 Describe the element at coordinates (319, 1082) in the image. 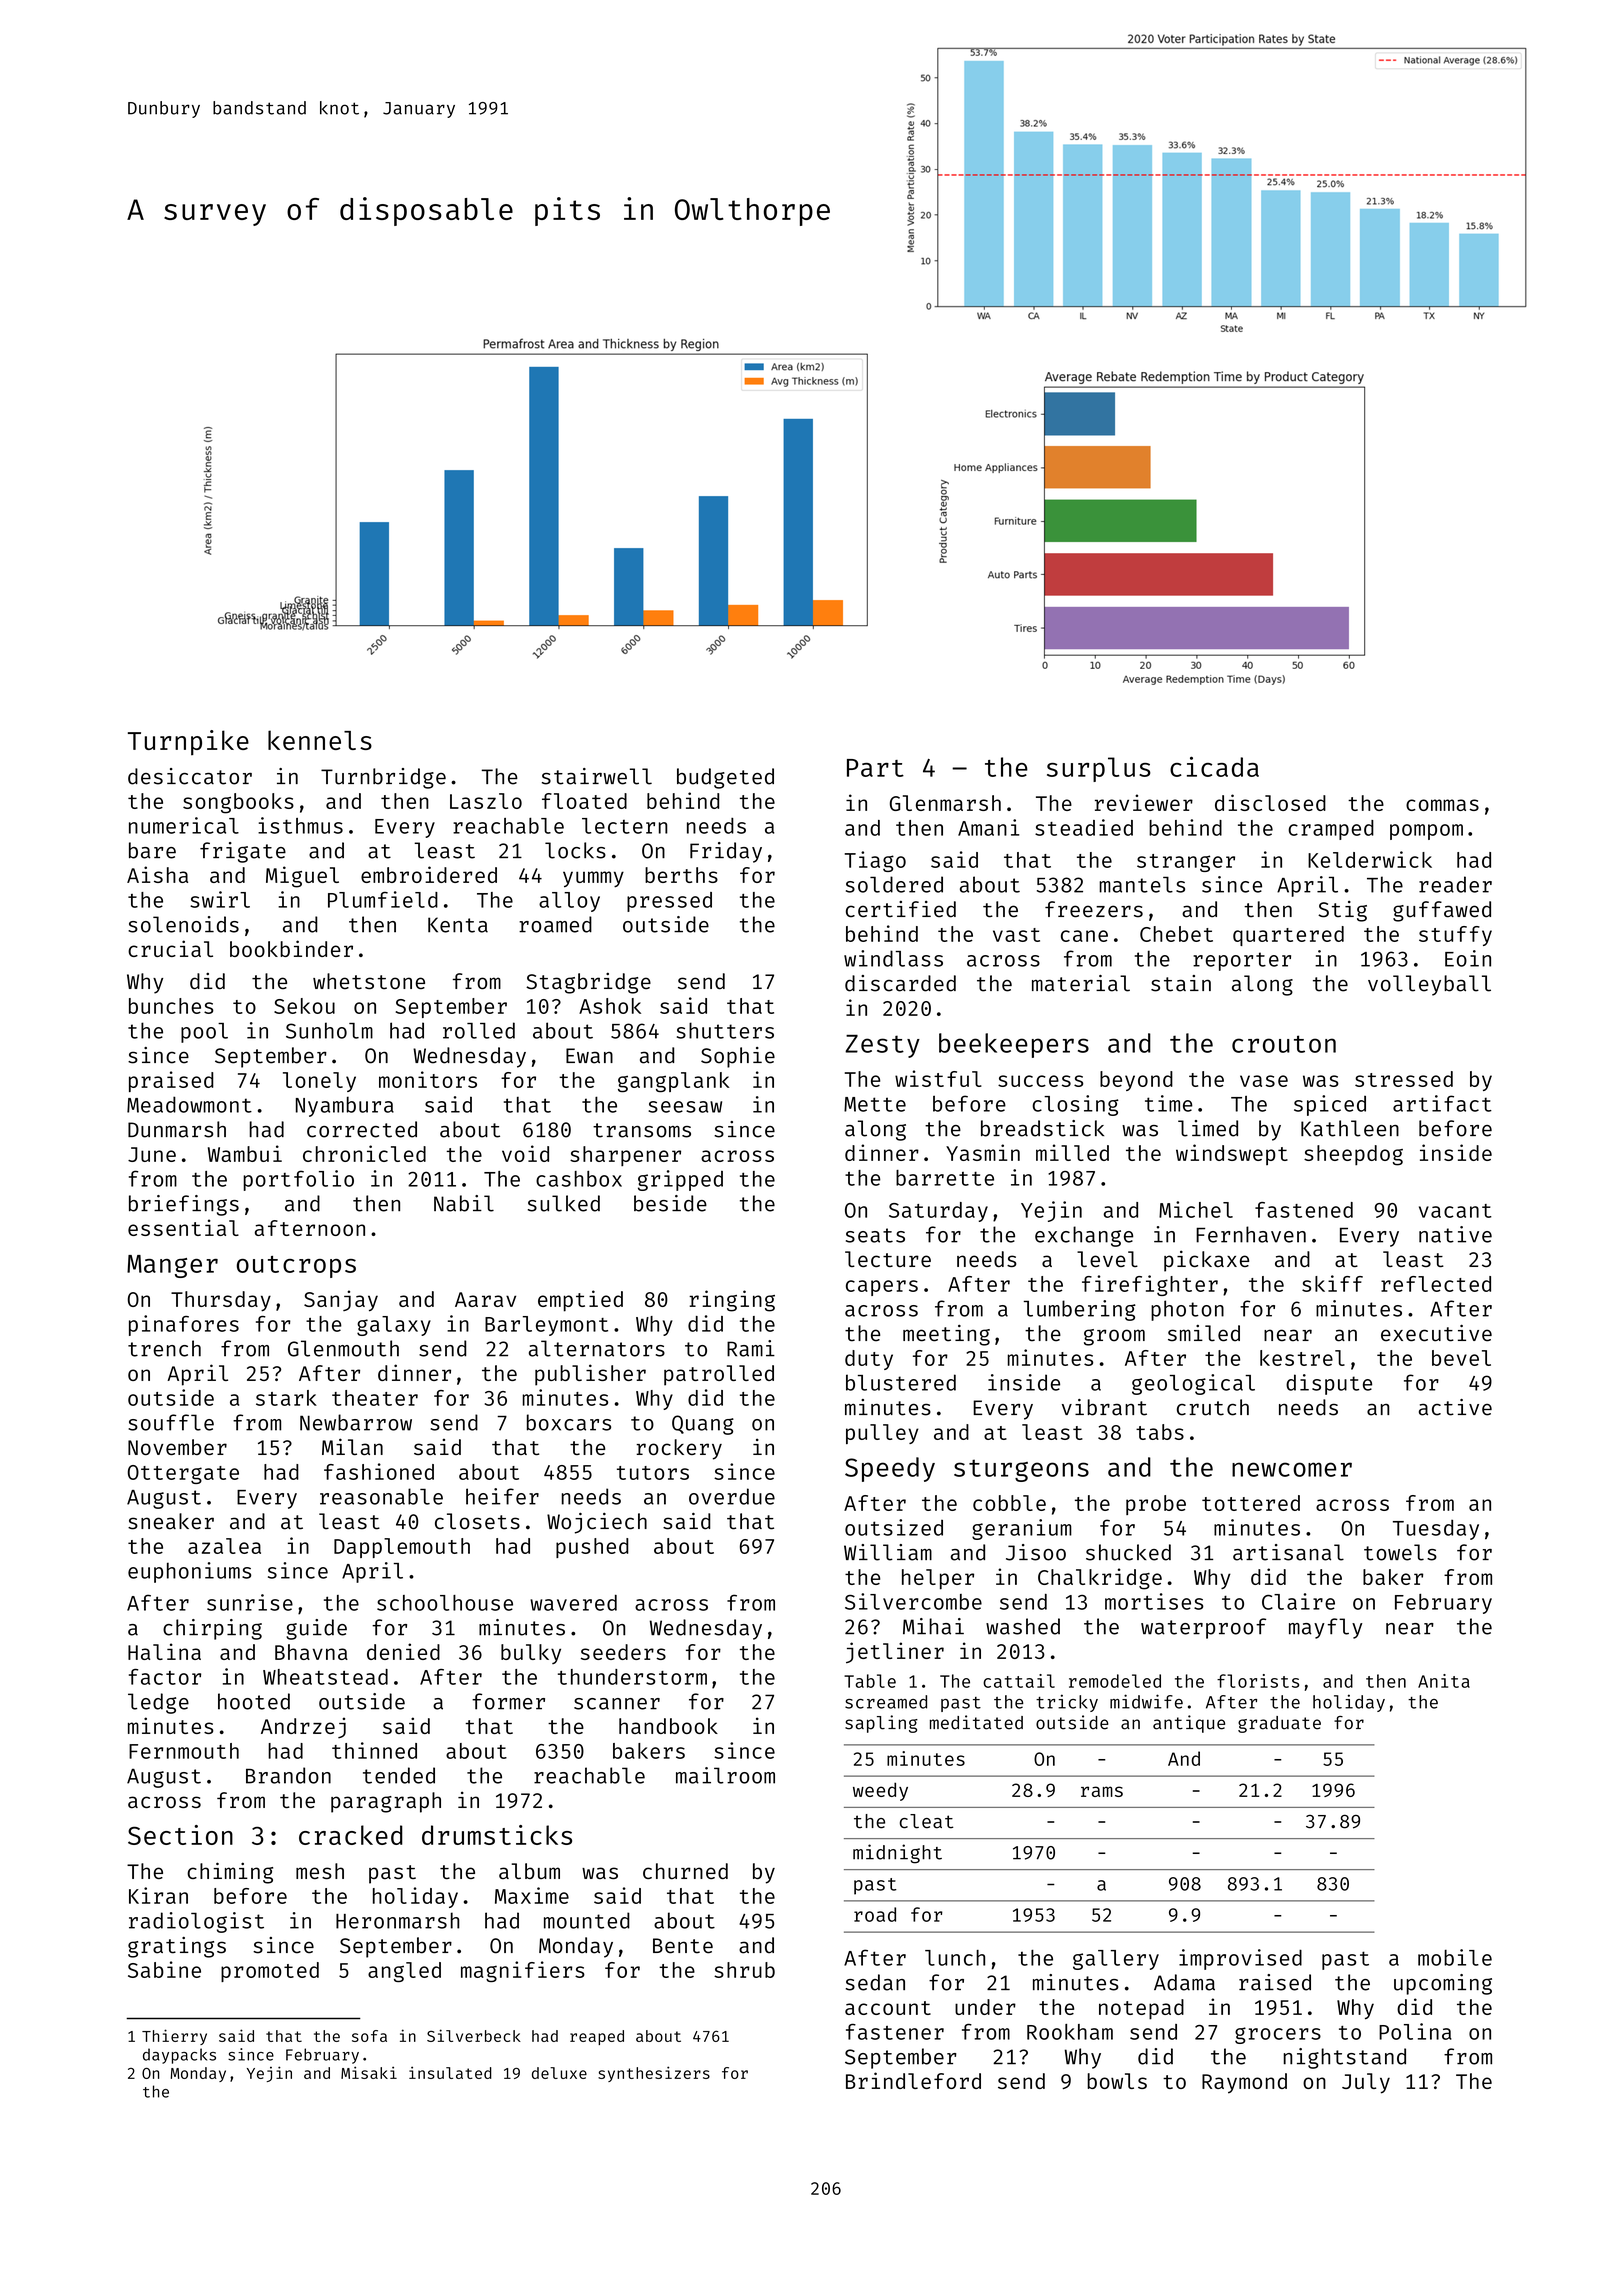

I see `lonely` at that location.
